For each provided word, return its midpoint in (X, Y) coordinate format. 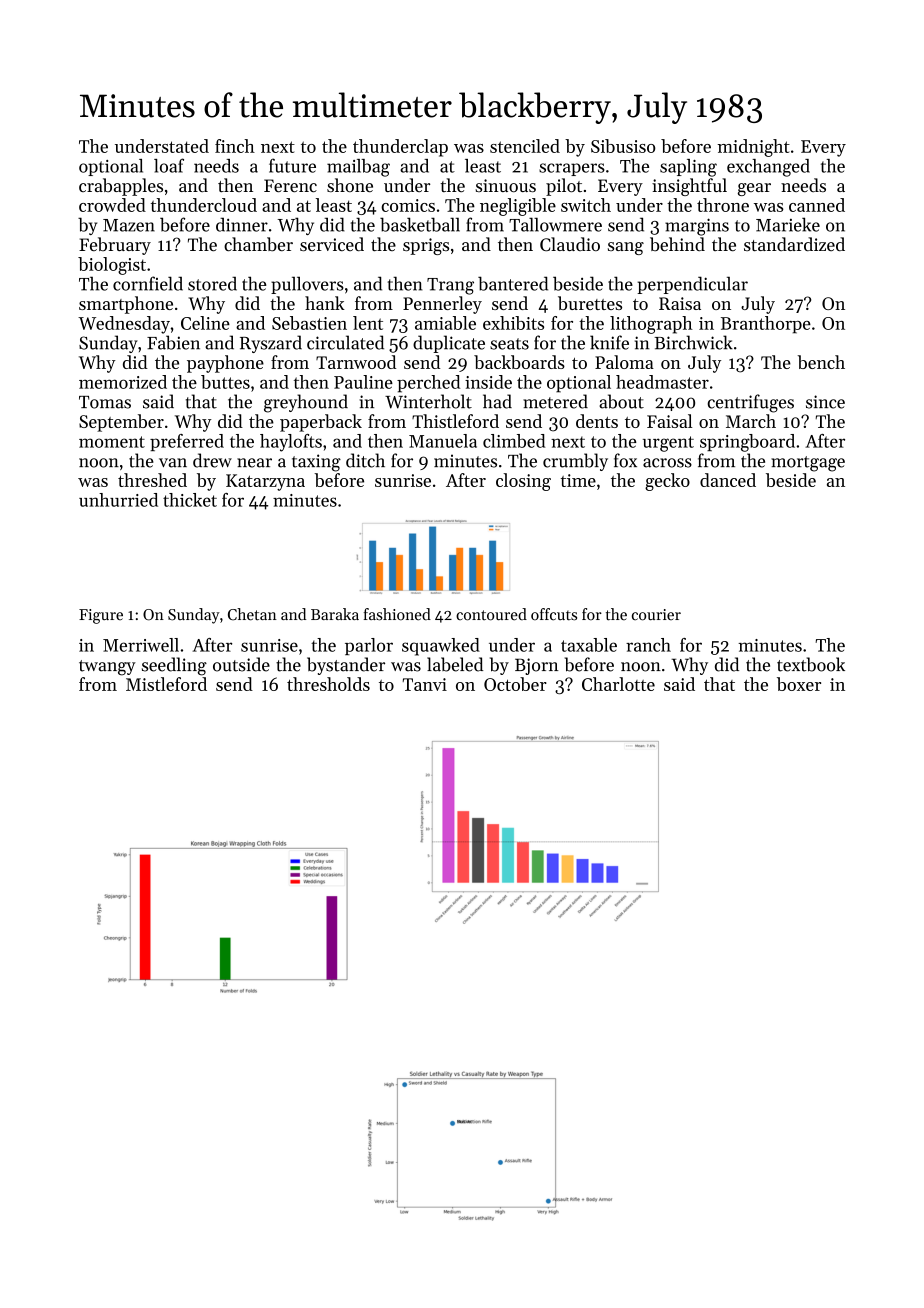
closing (523, 482)
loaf (169, 165)
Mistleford (166, 684)
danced (728, 480)
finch (235, 146)
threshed (152, 480)
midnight (753, 148)
